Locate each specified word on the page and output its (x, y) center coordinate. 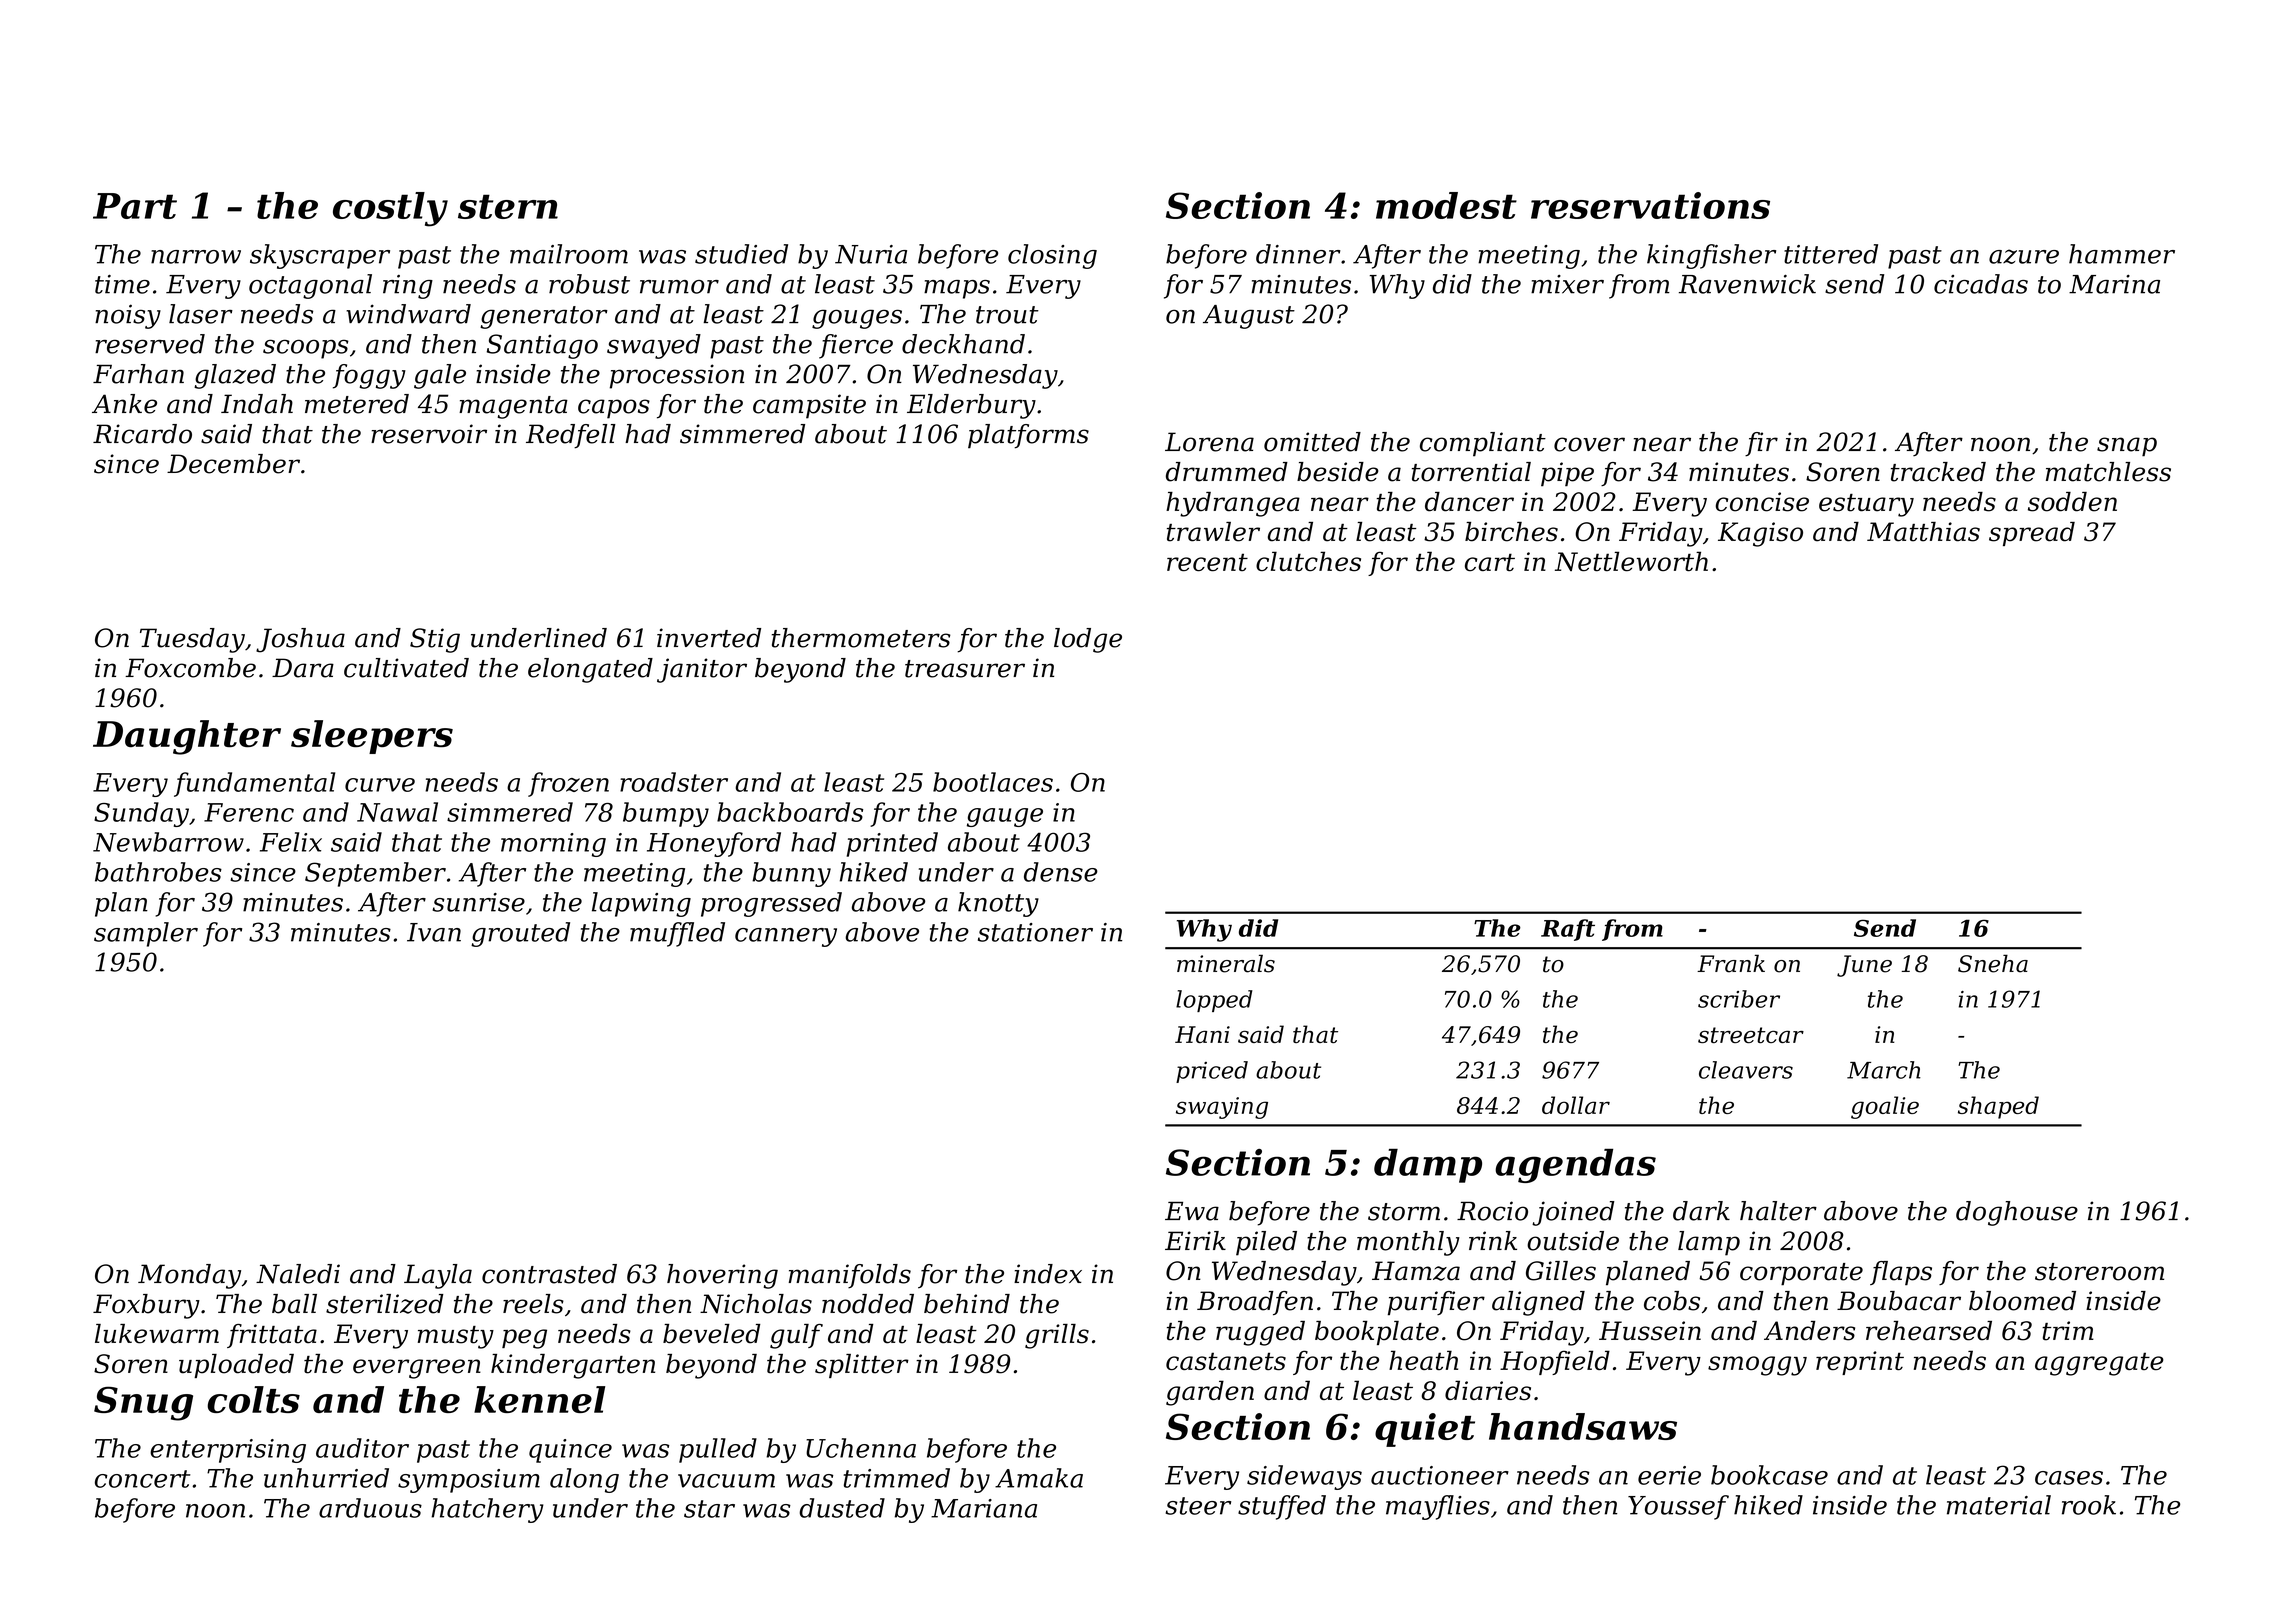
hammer (2122, 254)
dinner (1298, 254)
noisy (128, 316)
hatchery (487, 1510)
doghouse (2017, 1213)
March (1884, 1070)
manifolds (850, 1276)
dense (1061, 872)
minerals (1226, 963)
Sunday (141, 814)
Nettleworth (1631, 561)
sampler (146, 934)
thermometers (861, 638)
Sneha (1993, 963)
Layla (438, 1276)
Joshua (300, 640)
